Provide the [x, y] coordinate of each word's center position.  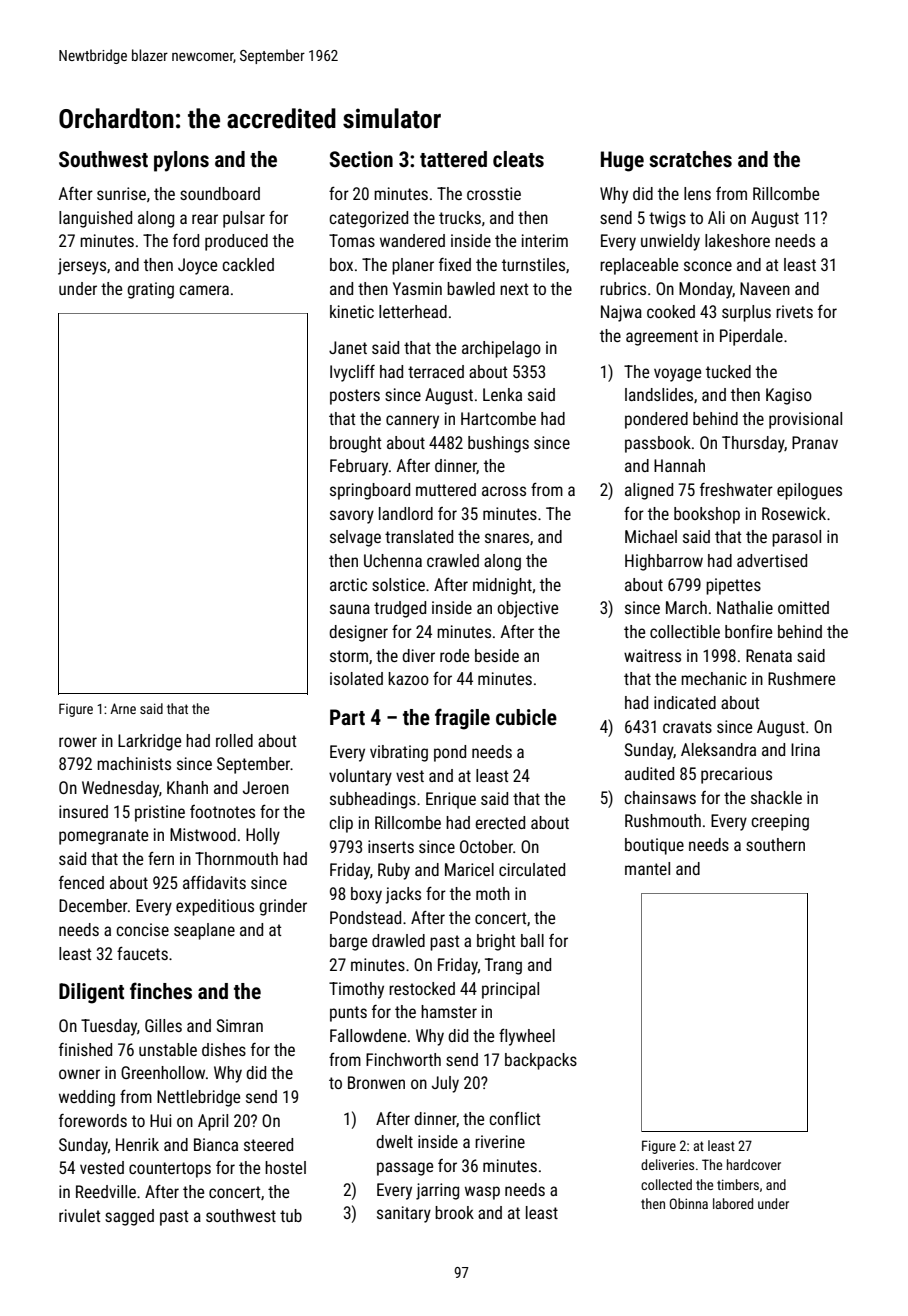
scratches [690, 159]
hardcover [754, 1164]
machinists [134, 763]
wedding [87, 1098]
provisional [805, 420]
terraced [436, 371]
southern [775, 844]
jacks [403, 895]
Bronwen [376, 1082]
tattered [453, 159]
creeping [780, 822]
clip [341, 824]
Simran [240, 1025]
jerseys [82, 266]
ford [186, 240]
